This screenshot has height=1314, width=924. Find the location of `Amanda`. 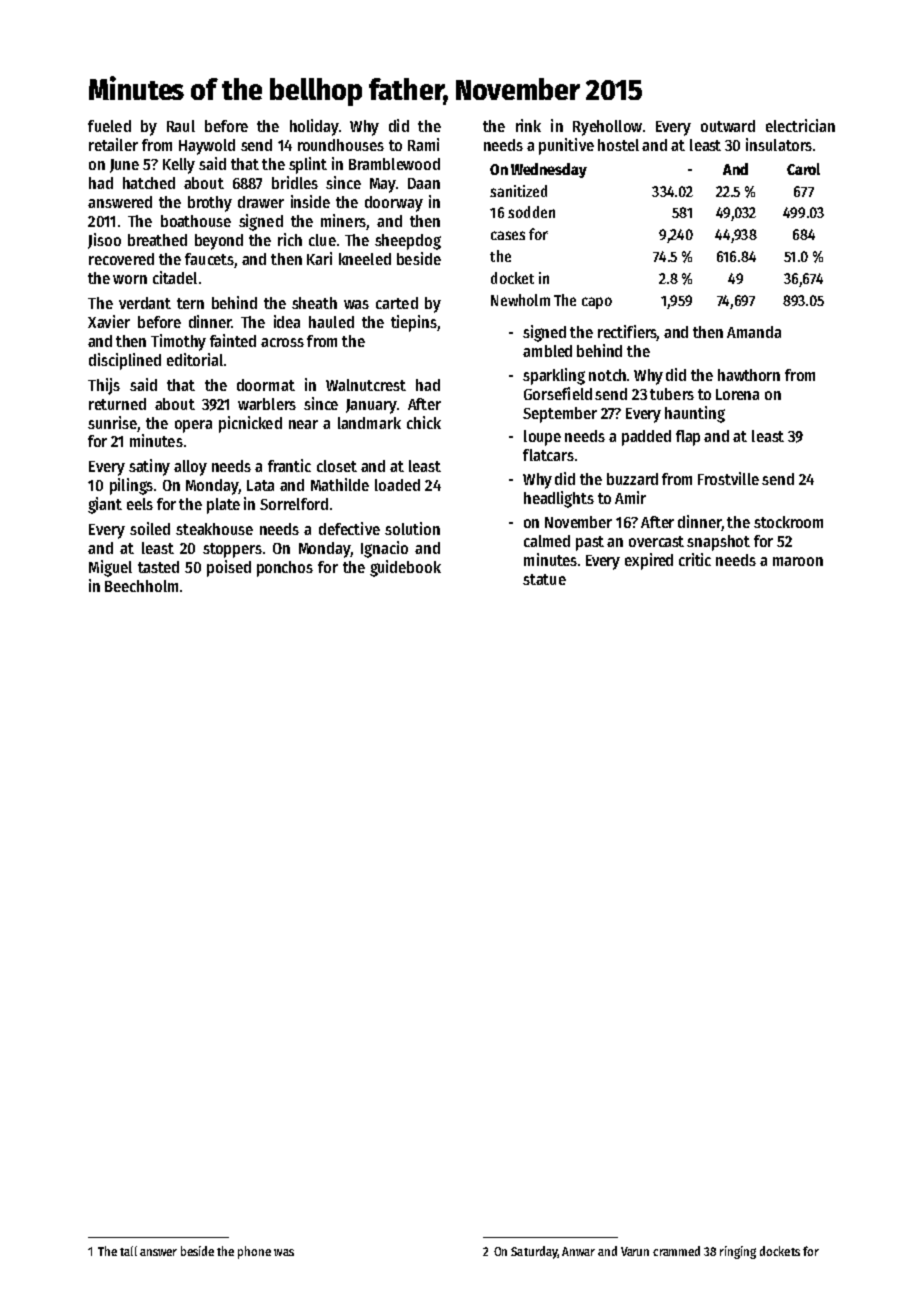

Amanda is located at coordinates (754, 332).
